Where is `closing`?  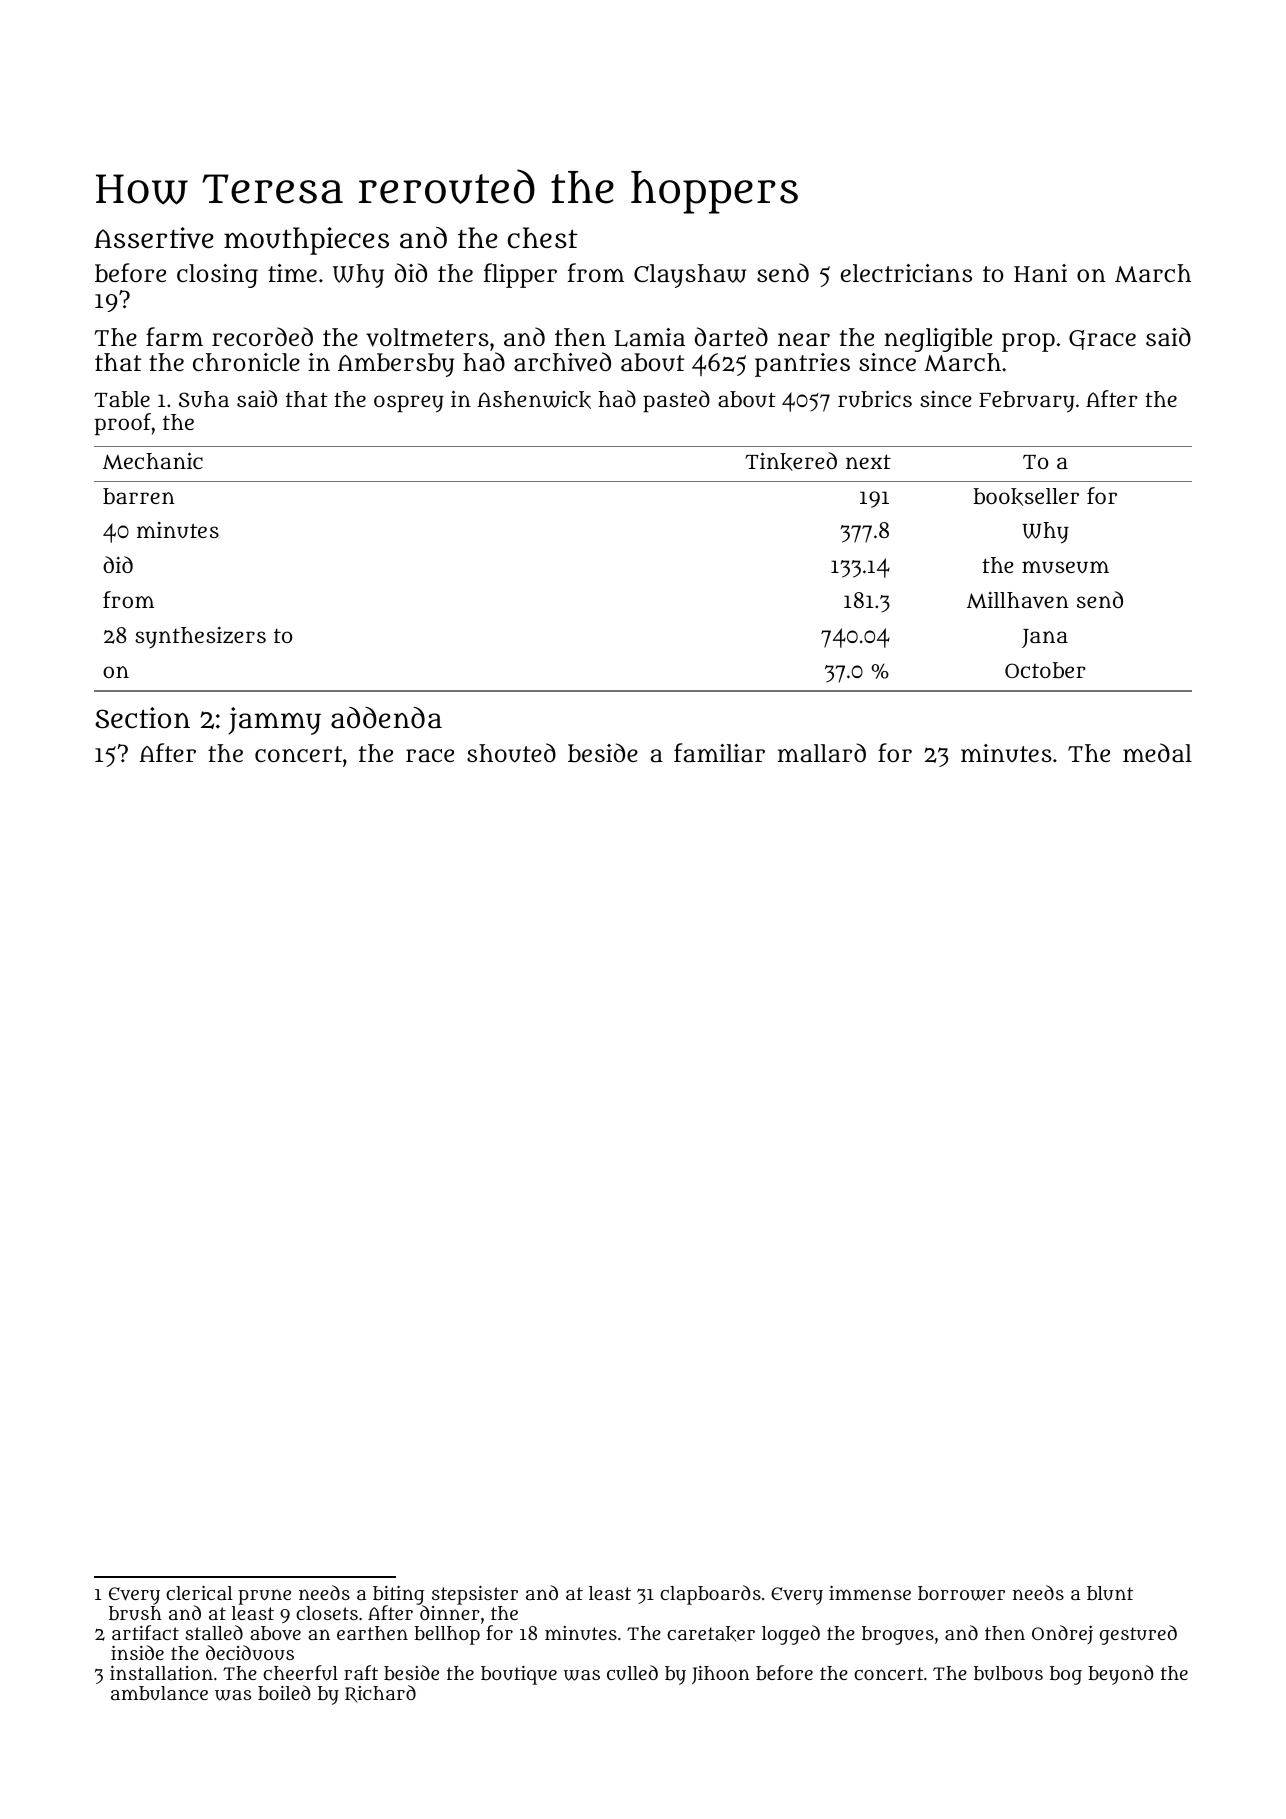
closing is located at coordinates (217, 276).
